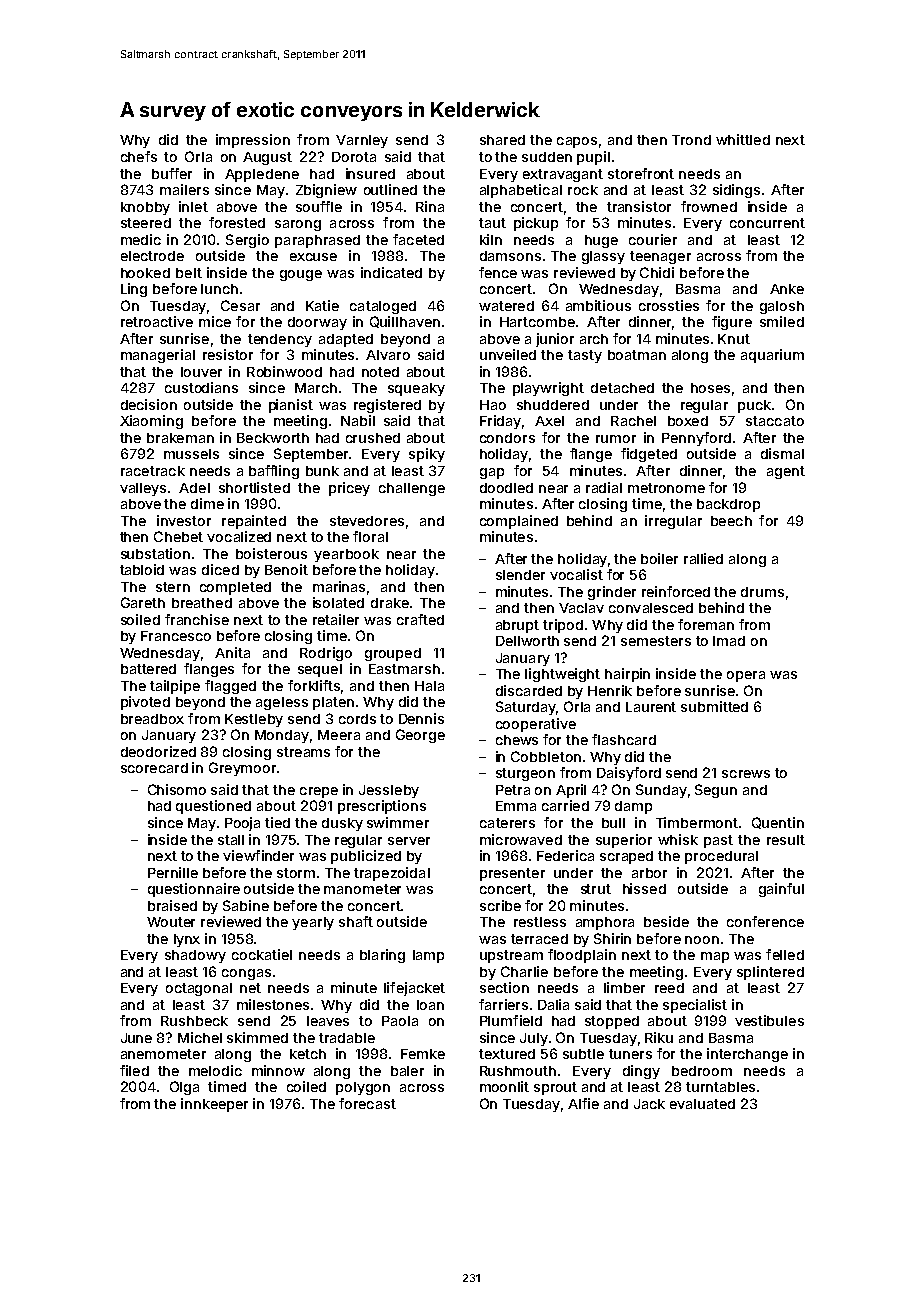 The width and height of the image is (924, 1308). What do you see at coordinates (577, 142) in the image?
I see `capos` at bounding box center [577, 142].
